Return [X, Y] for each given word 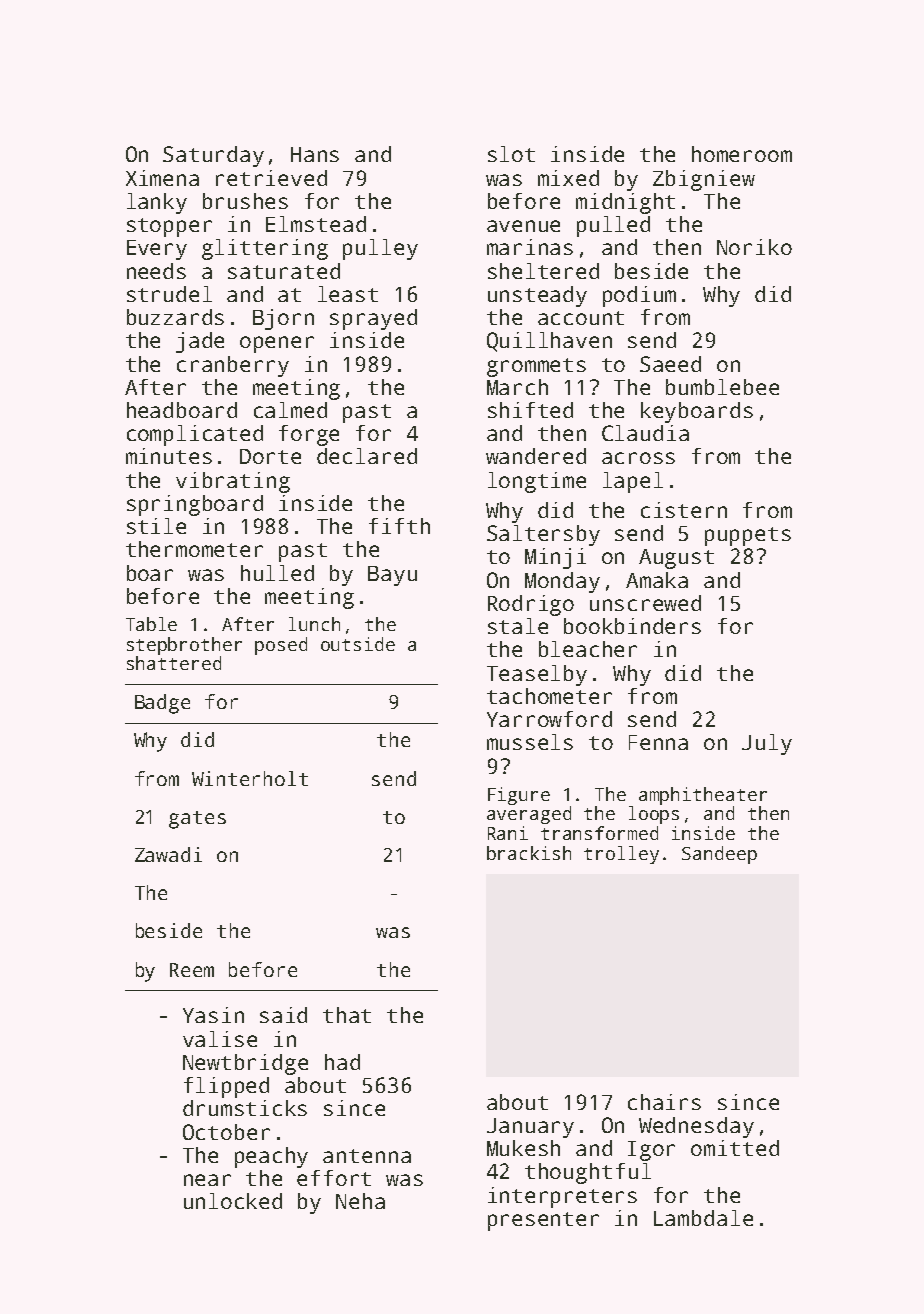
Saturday [213, 156]
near [207, 1180]
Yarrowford [549, 719]
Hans [315, 154]
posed [281, 646]
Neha [360, 1201]
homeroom [742, 154]
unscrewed [645, 603]
